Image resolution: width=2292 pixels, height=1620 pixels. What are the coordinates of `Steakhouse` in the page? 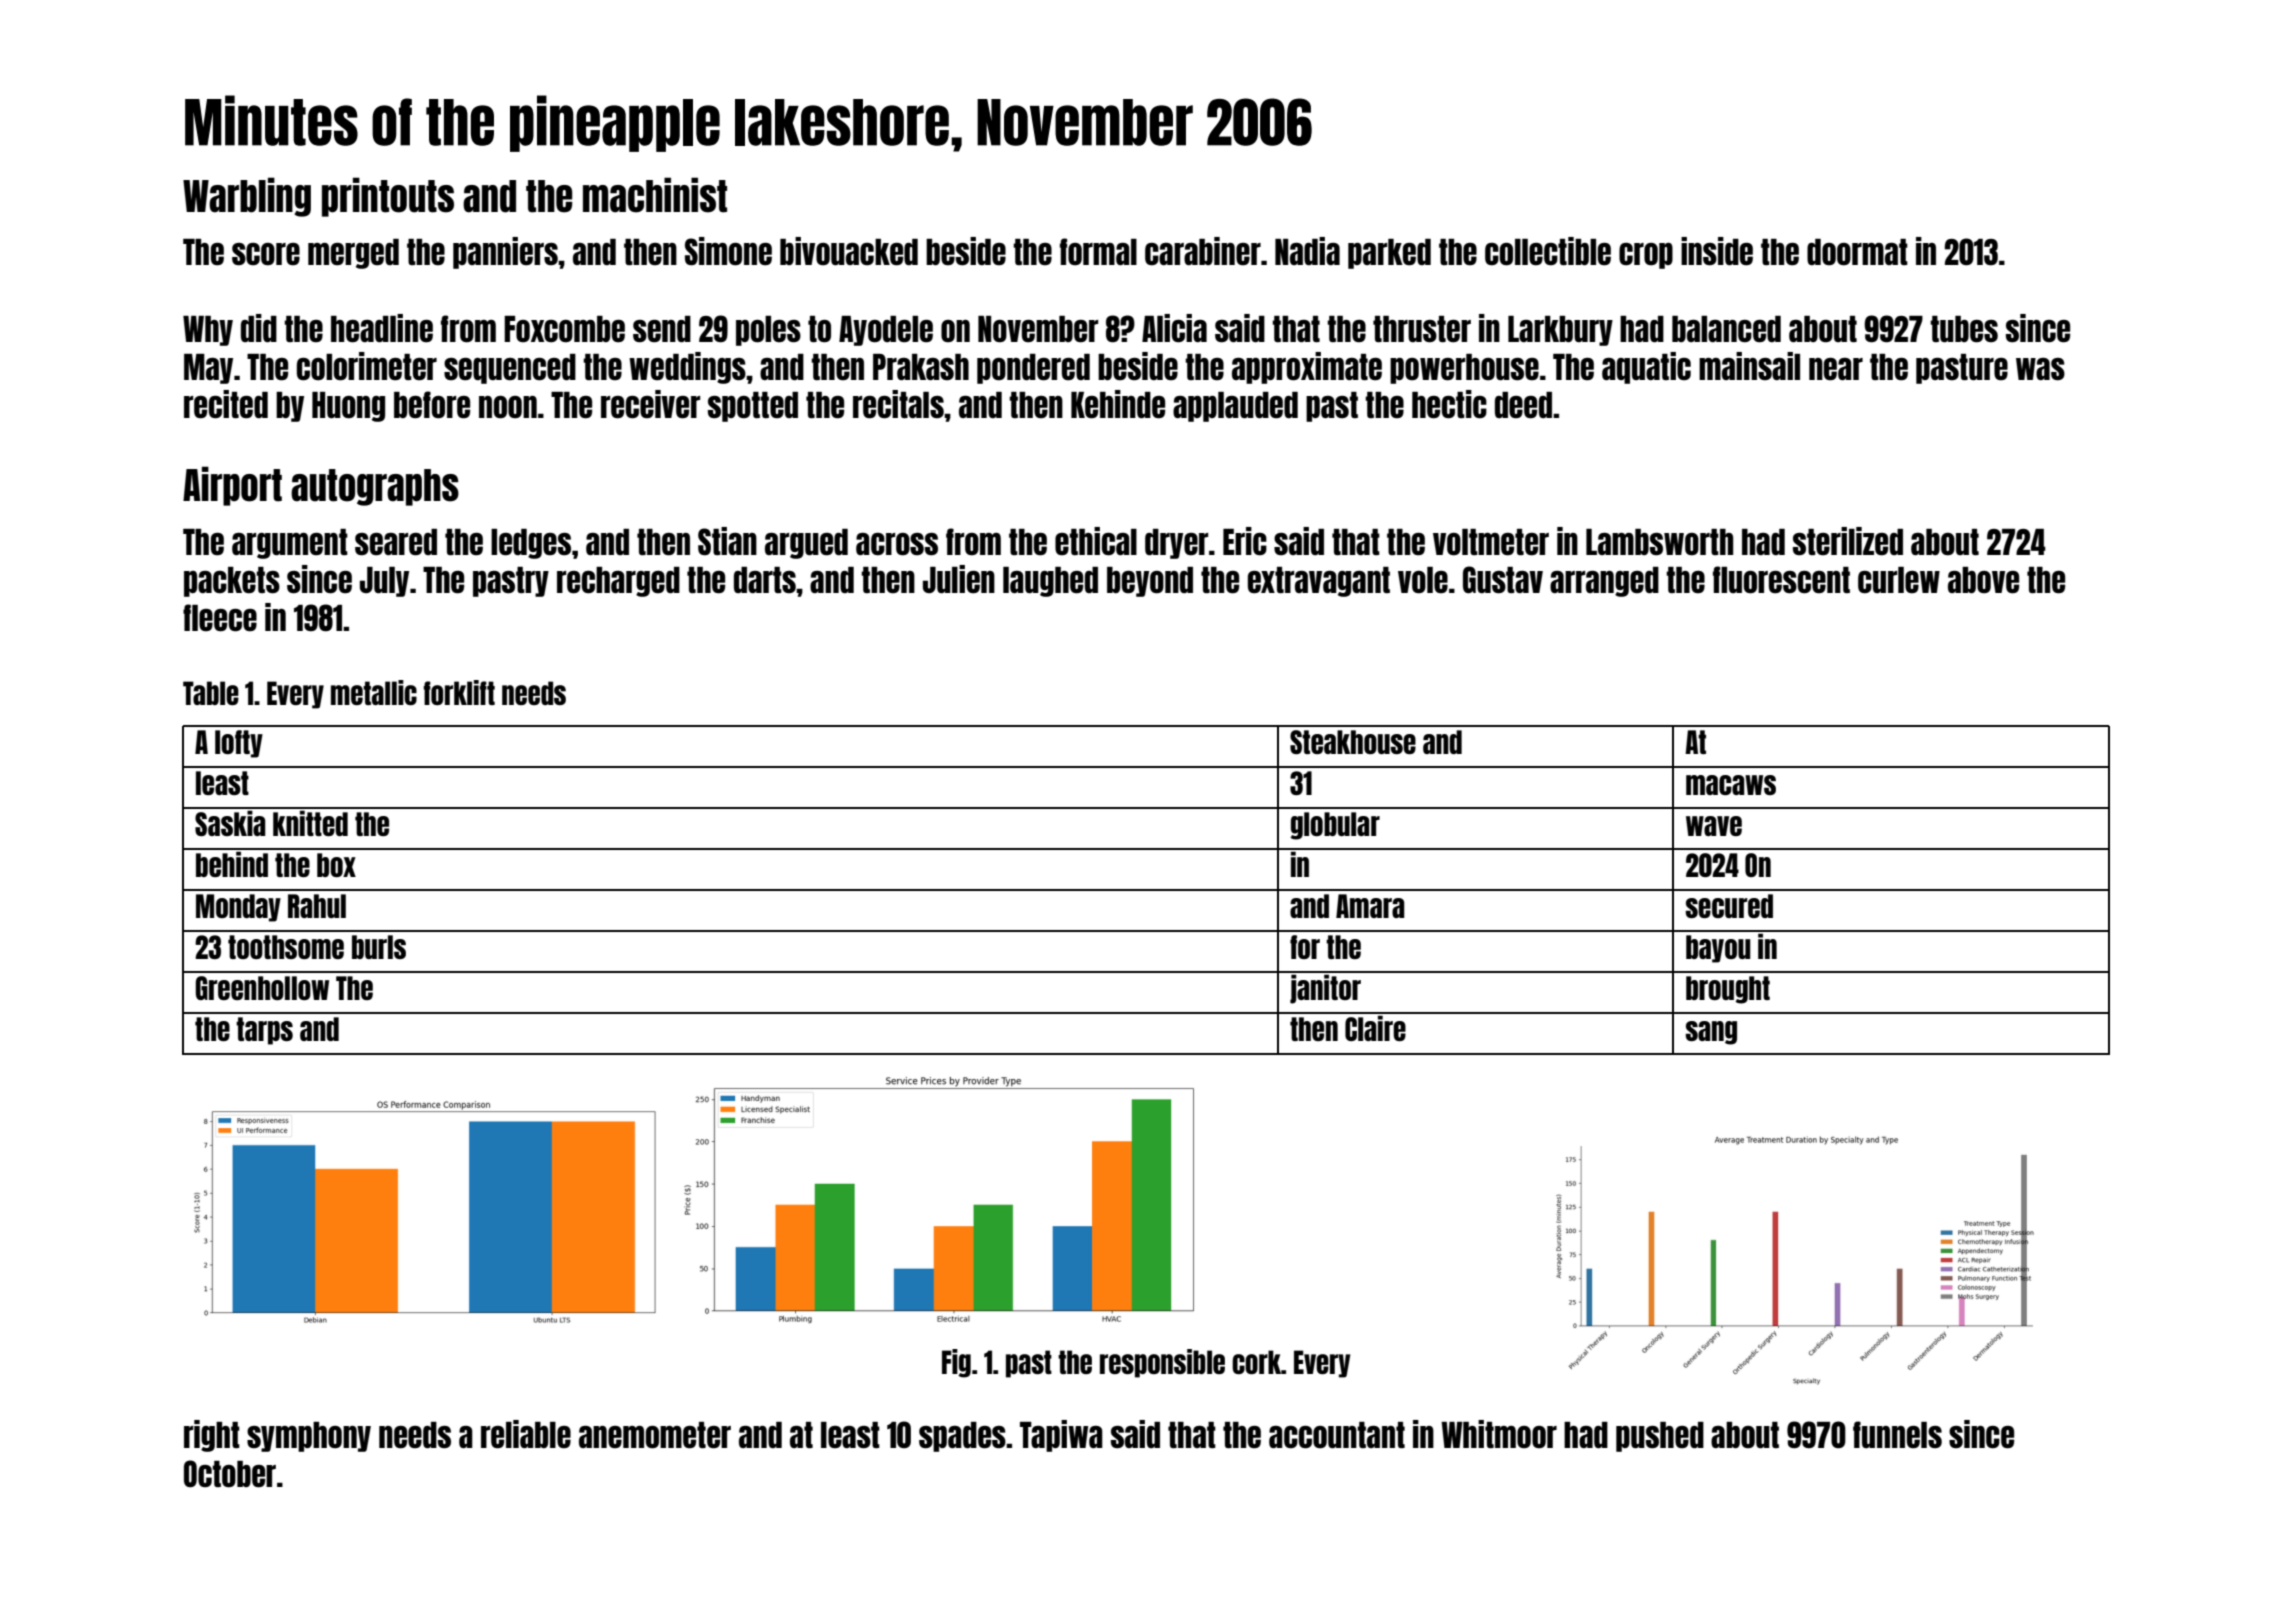 It's located at (1353, 742).
